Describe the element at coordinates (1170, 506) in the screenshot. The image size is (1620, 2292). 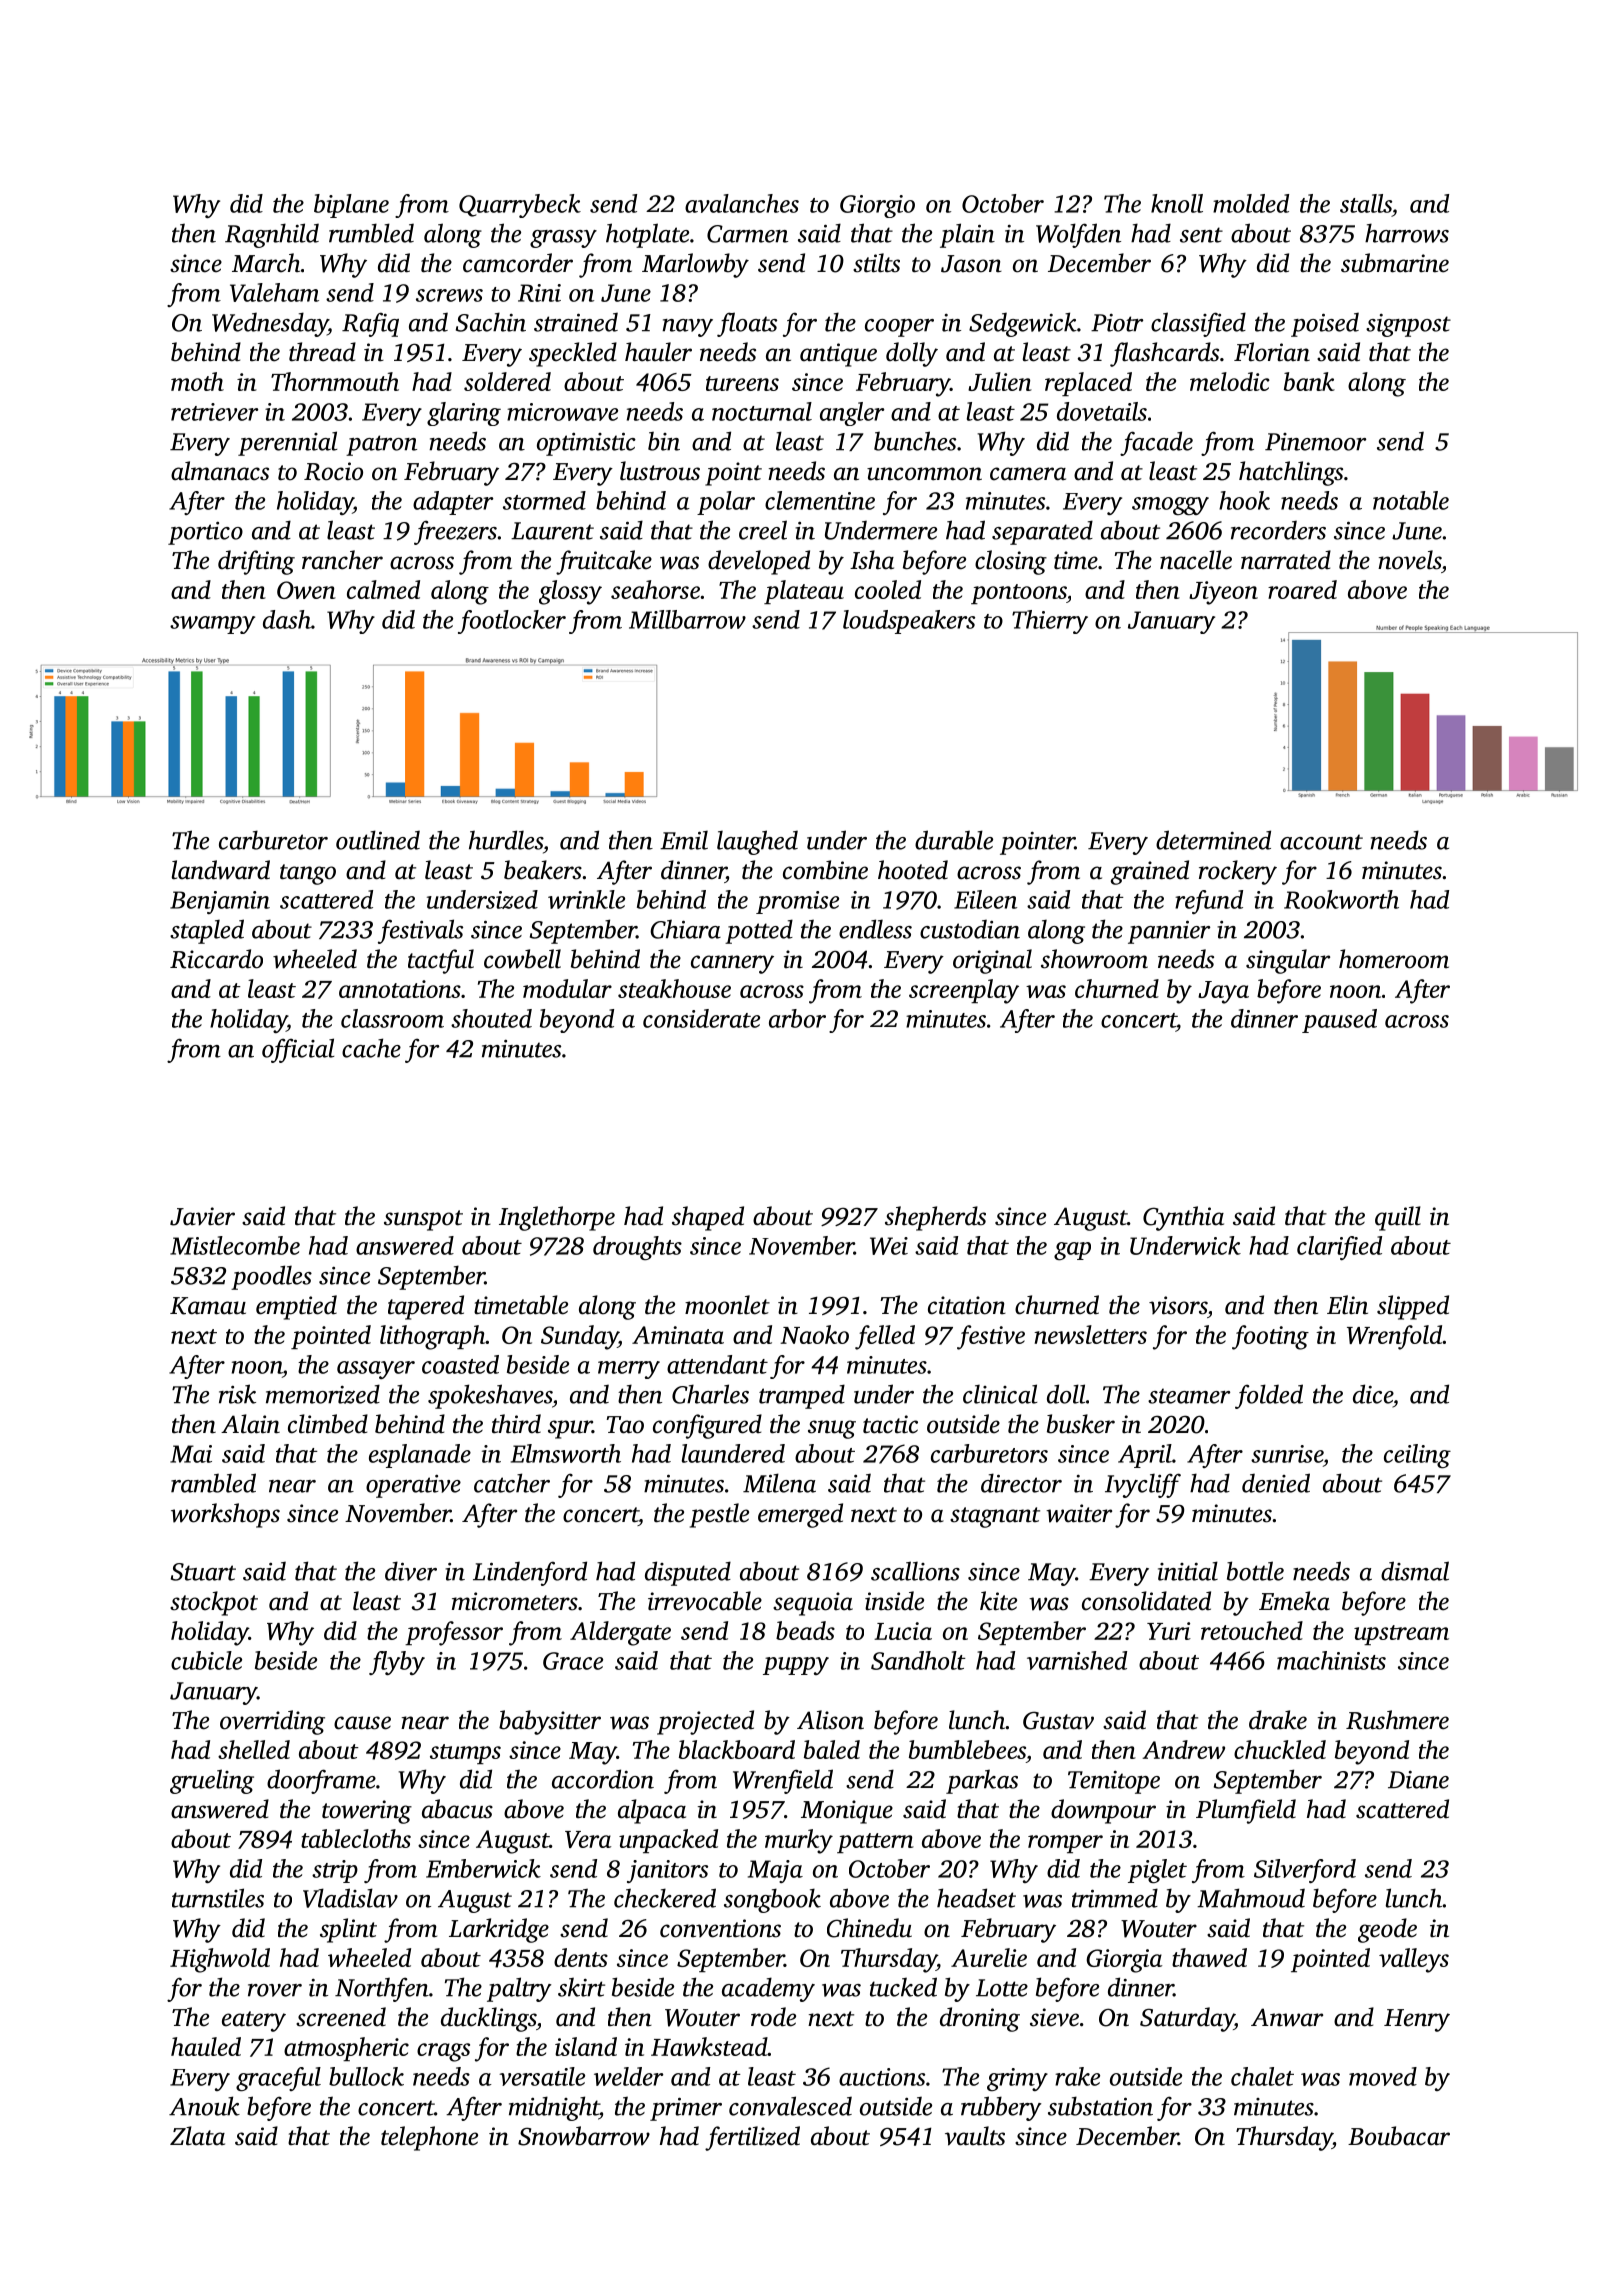
I see `smoggy` at that location.
